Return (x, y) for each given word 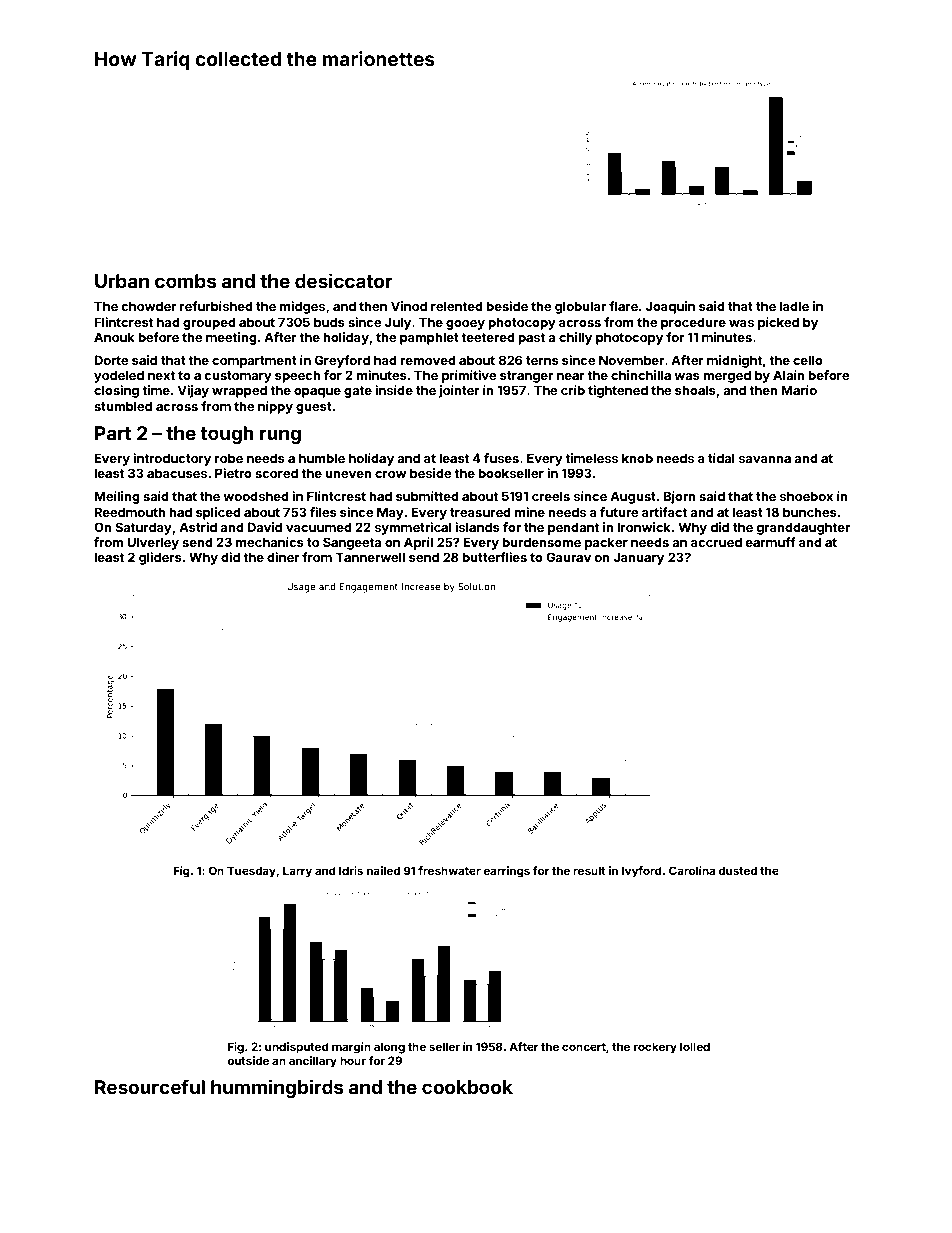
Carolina (692, 870)
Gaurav (568, 557)
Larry (297, 872)
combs (186, 281)
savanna (765, 459)
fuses (501, 458)
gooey (465, 325)
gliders (160, 558)
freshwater (449, 870)
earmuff (770, 542)
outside (248, 1060)
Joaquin (670, 307)
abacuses (177, 473)
